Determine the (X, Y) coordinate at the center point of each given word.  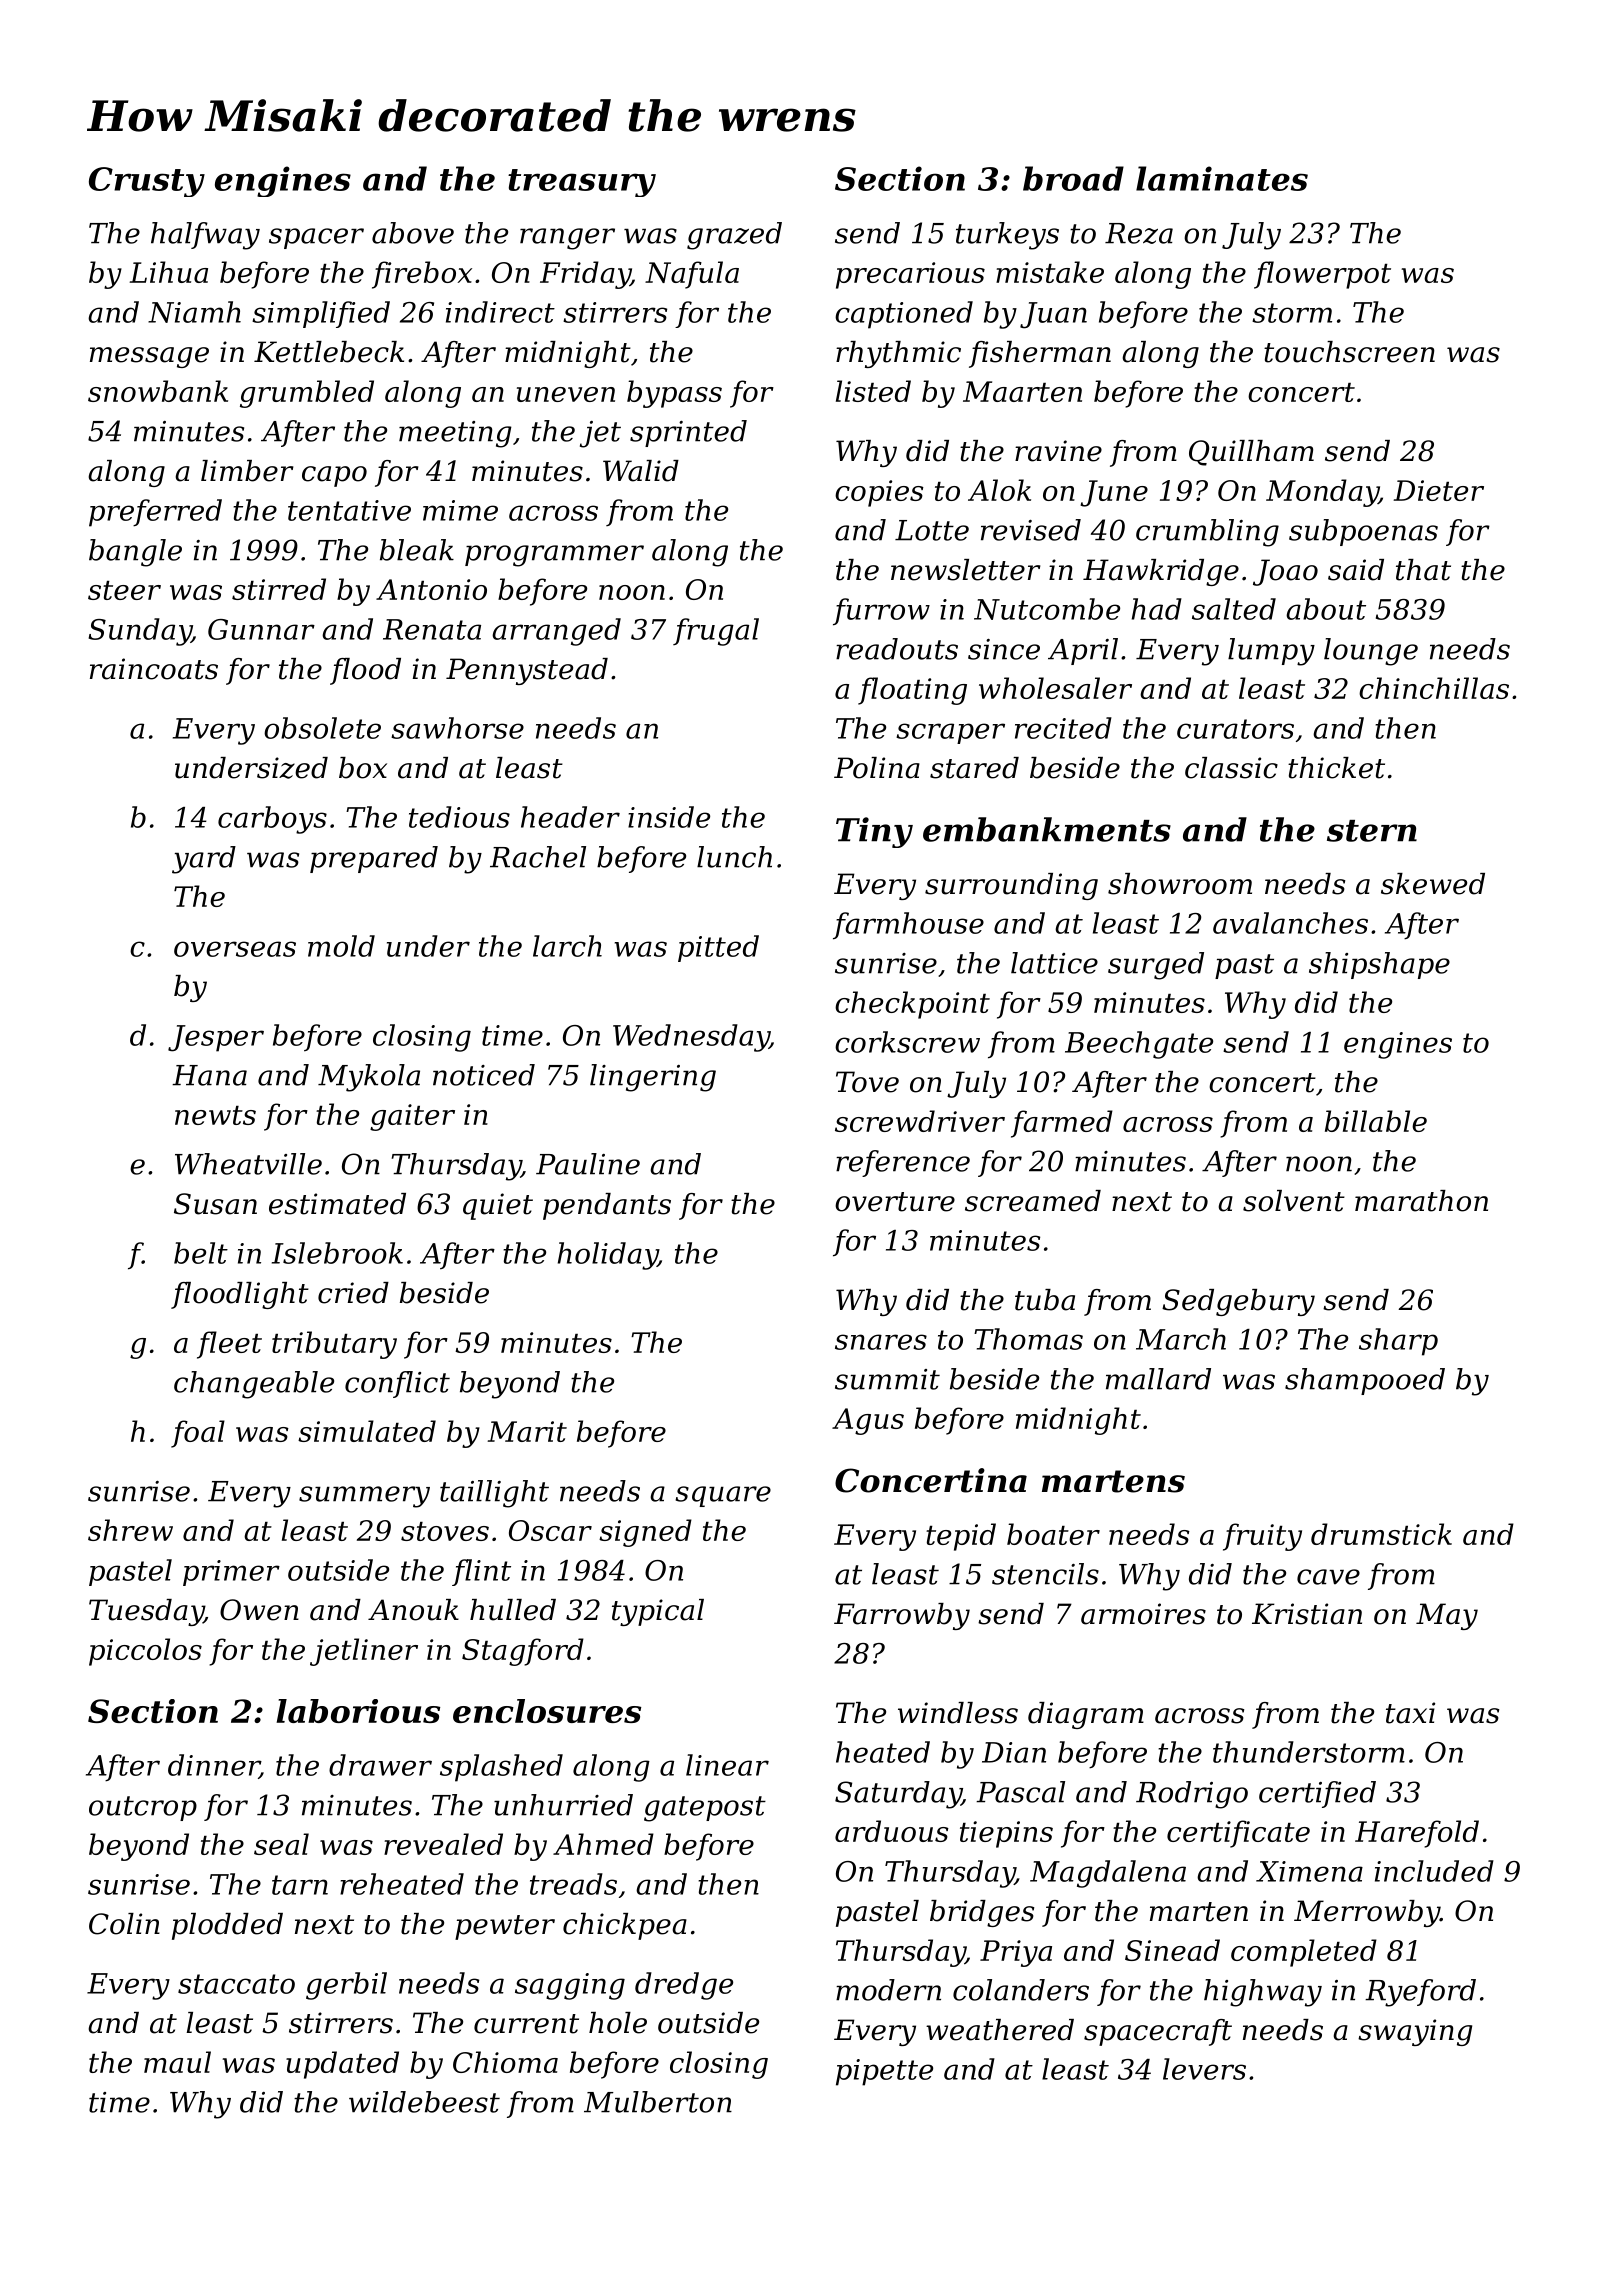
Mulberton (658, 2102)
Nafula (692, 275)
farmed (1062, 1124)
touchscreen (1349, 352)
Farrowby (902, 1616)
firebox (422, 275)
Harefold (1417, 1834)
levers (1204, 2069)
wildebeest (424, 2102)
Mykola (369, 1078)
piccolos (145, 1652)
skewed (1433, 884)
